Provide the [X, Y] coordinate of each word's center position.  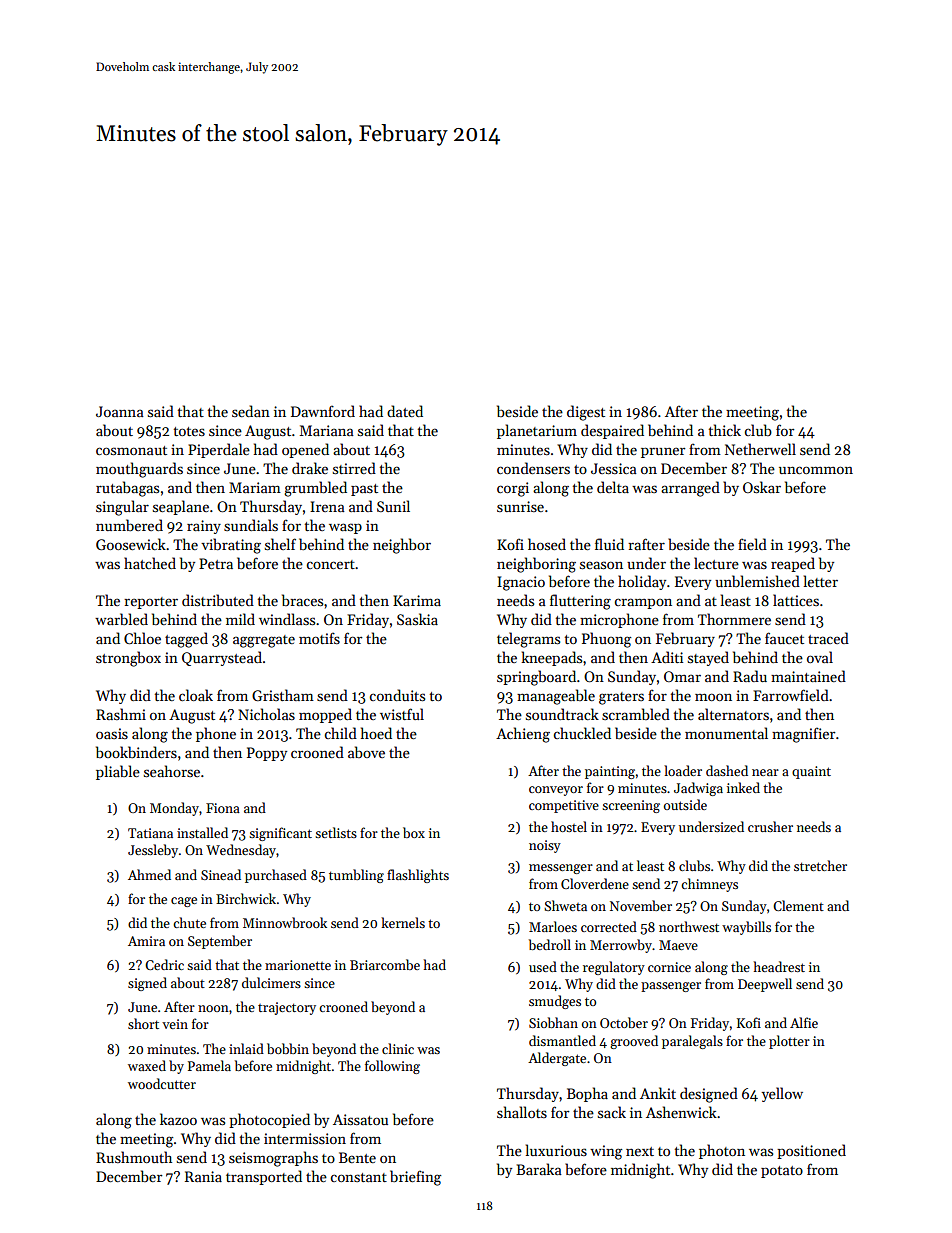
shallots [522, 1112]
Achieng [523, 735]
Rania [203, 1176]
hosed [547, 544]
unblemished [757, 581]
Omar [682, 676]
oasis [112, 733]
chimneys [709, 885]
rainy [204, 527]
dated [405, 411]
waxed [147, 1065]
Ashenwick [681, 1112]
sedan [251, 411]
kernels [403, 922]
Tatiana [150, 833]
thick [725, 430]
